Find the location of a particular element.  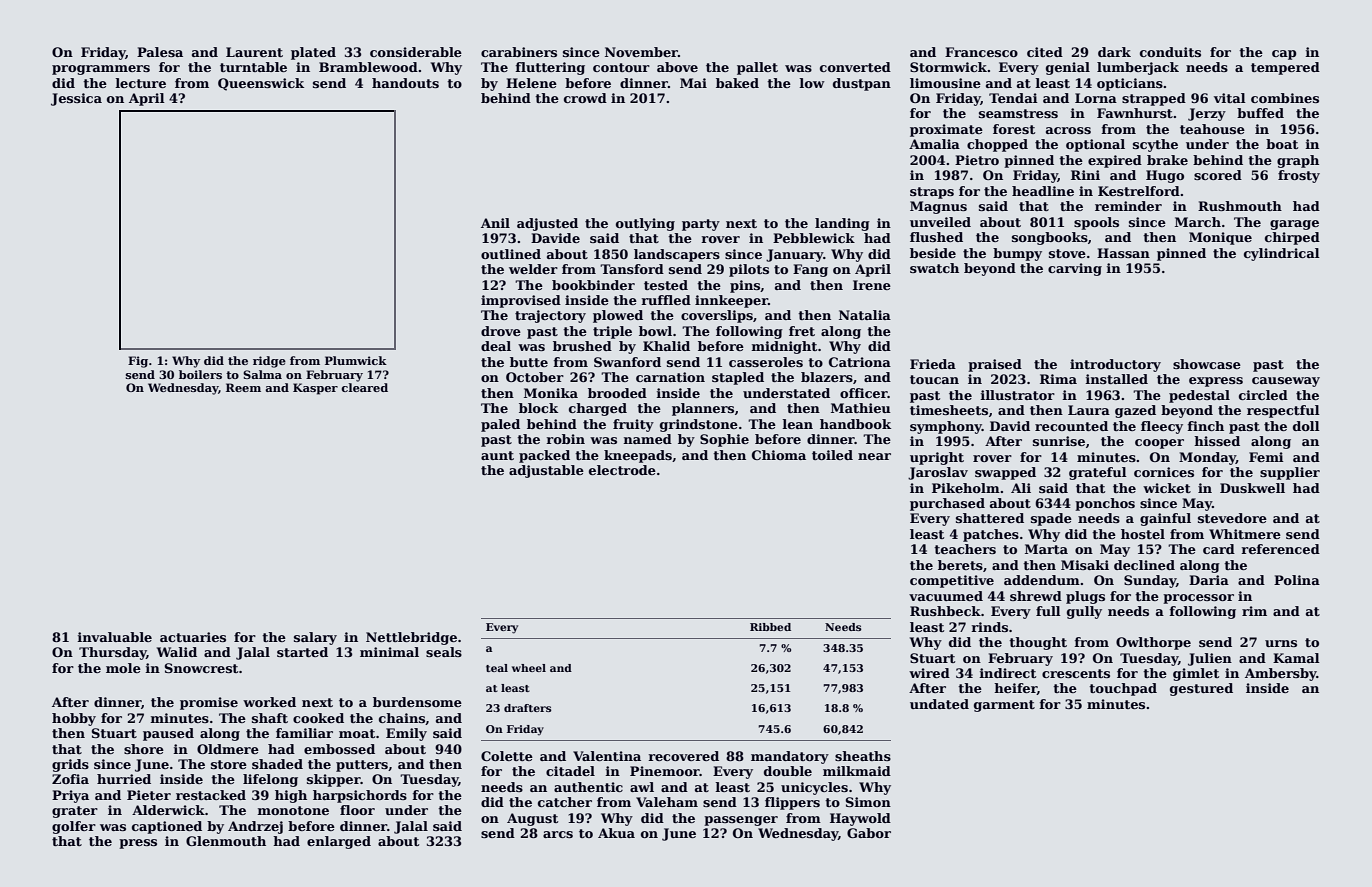

seals is located at coordinates (444, 652).
